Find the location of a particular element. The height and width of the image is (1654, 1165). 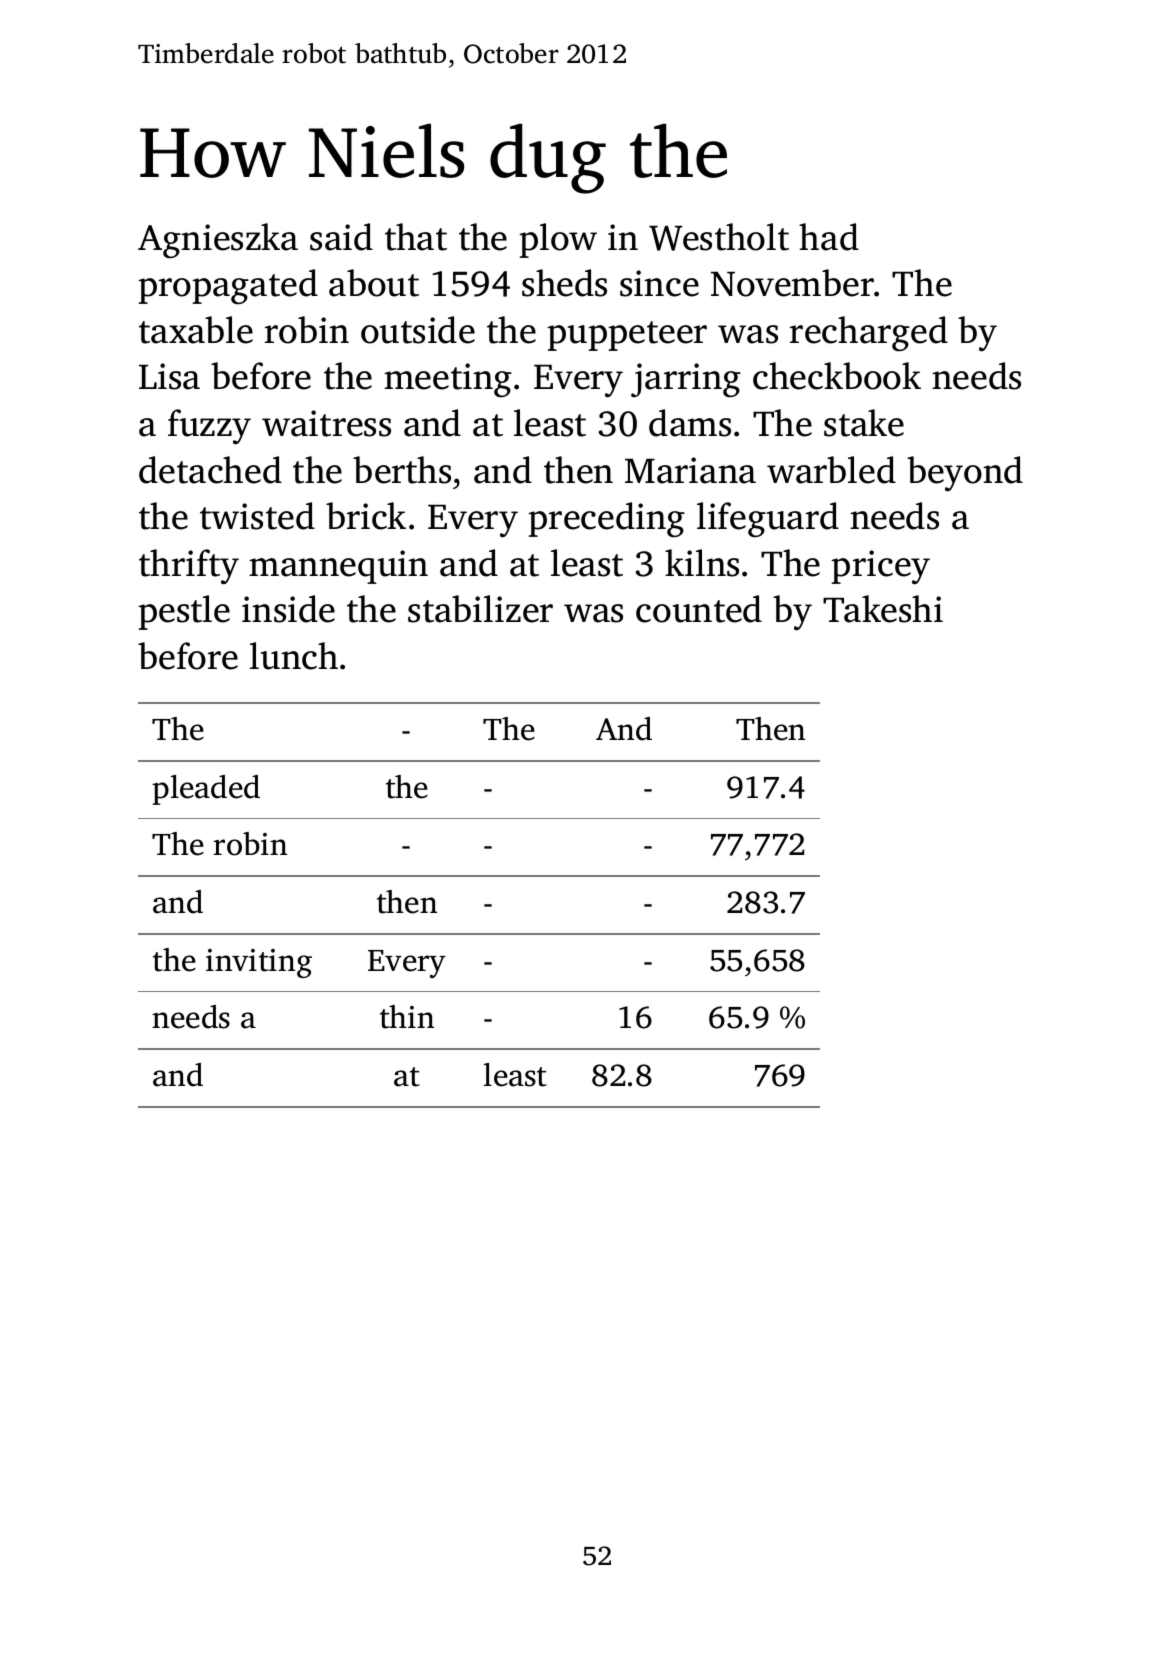

brick is located at coordinates (366, 516).
